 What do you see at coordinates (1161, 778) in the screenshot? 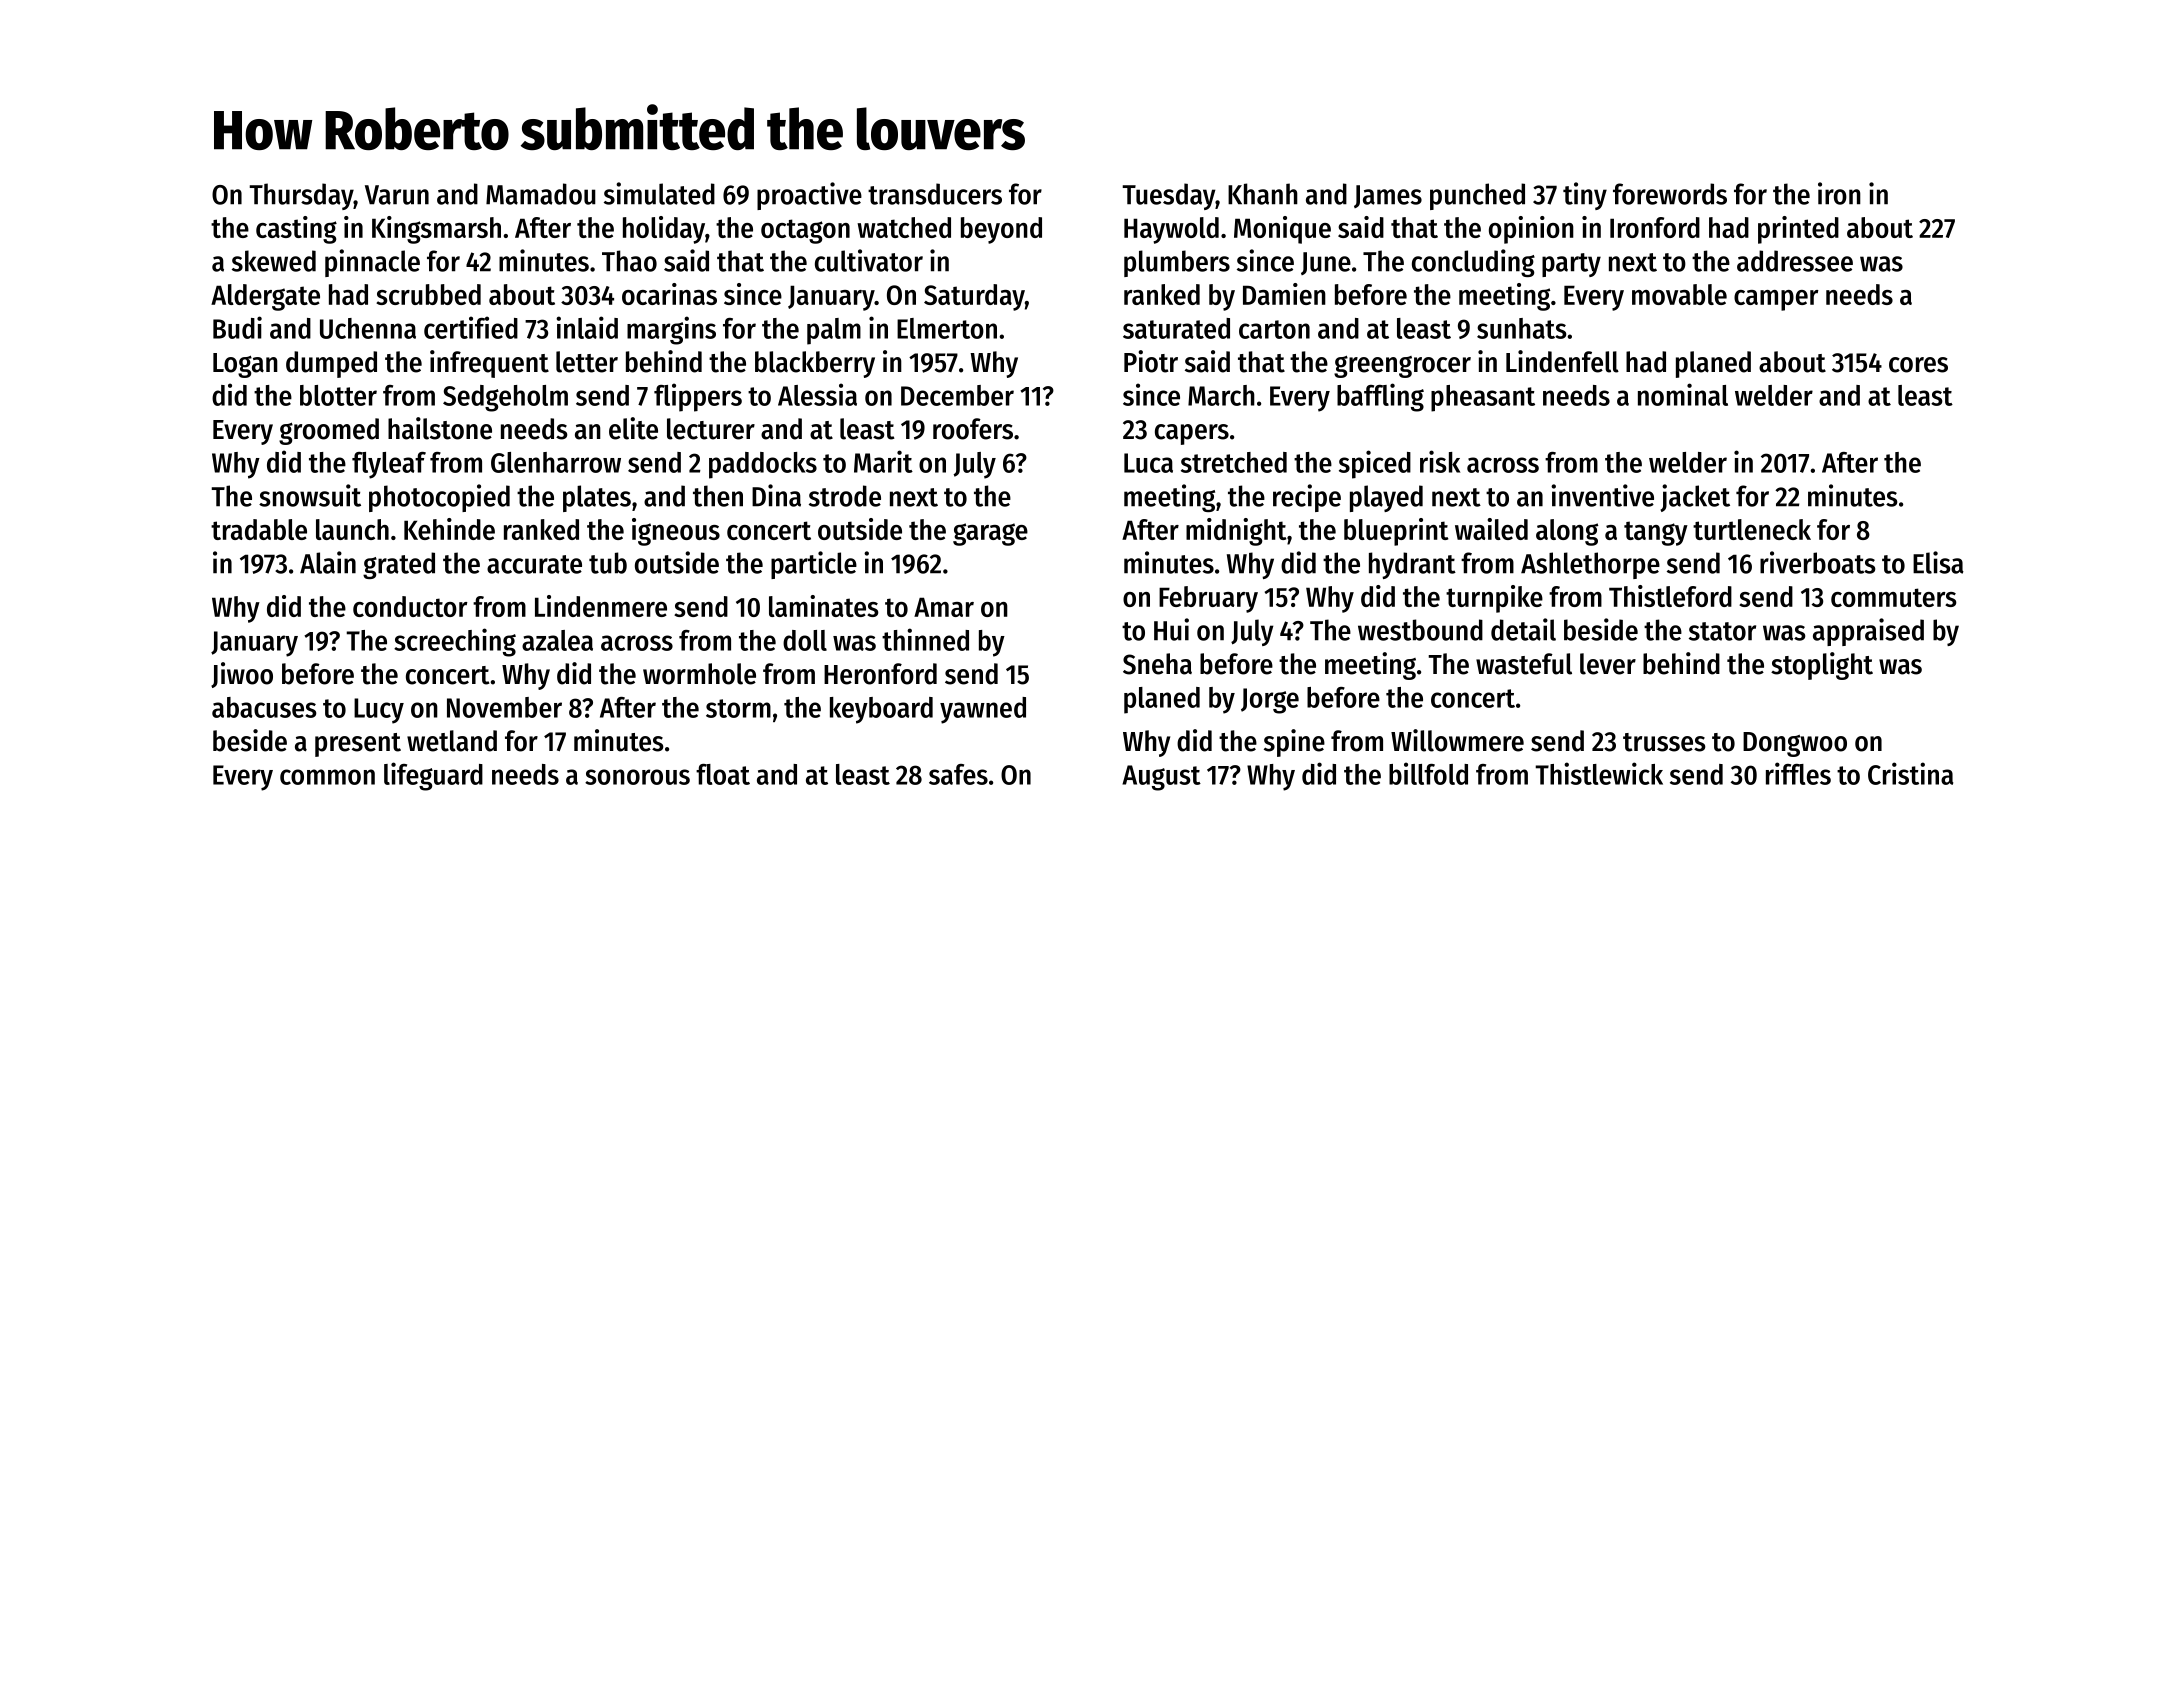
I see `August` at bounding box center [1161, 778].
